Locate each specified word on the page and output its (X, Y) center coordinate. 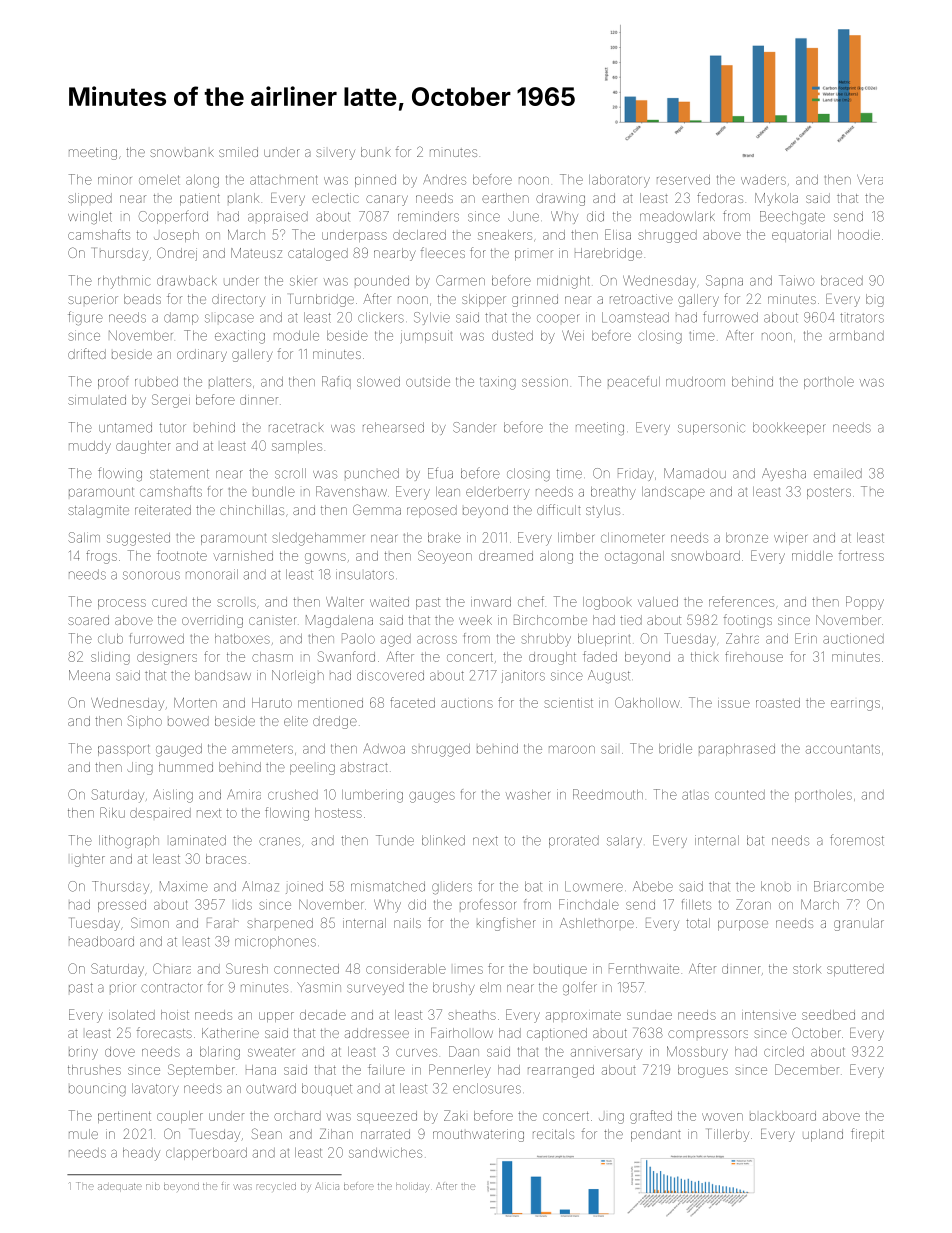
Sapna (724, 281)
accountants (843, 749)
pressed (122, 906)
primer (534, 255)
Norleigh (298, 677)
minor (115, 179)
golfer (580, 988)
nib (153, 1187)
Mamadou (695, 473)
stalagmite (98, 511)
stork (807, 969)
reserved (683, 180)
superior (93, 299)
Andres (444, 179)
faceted (412, 702)
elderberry (498, 493)
